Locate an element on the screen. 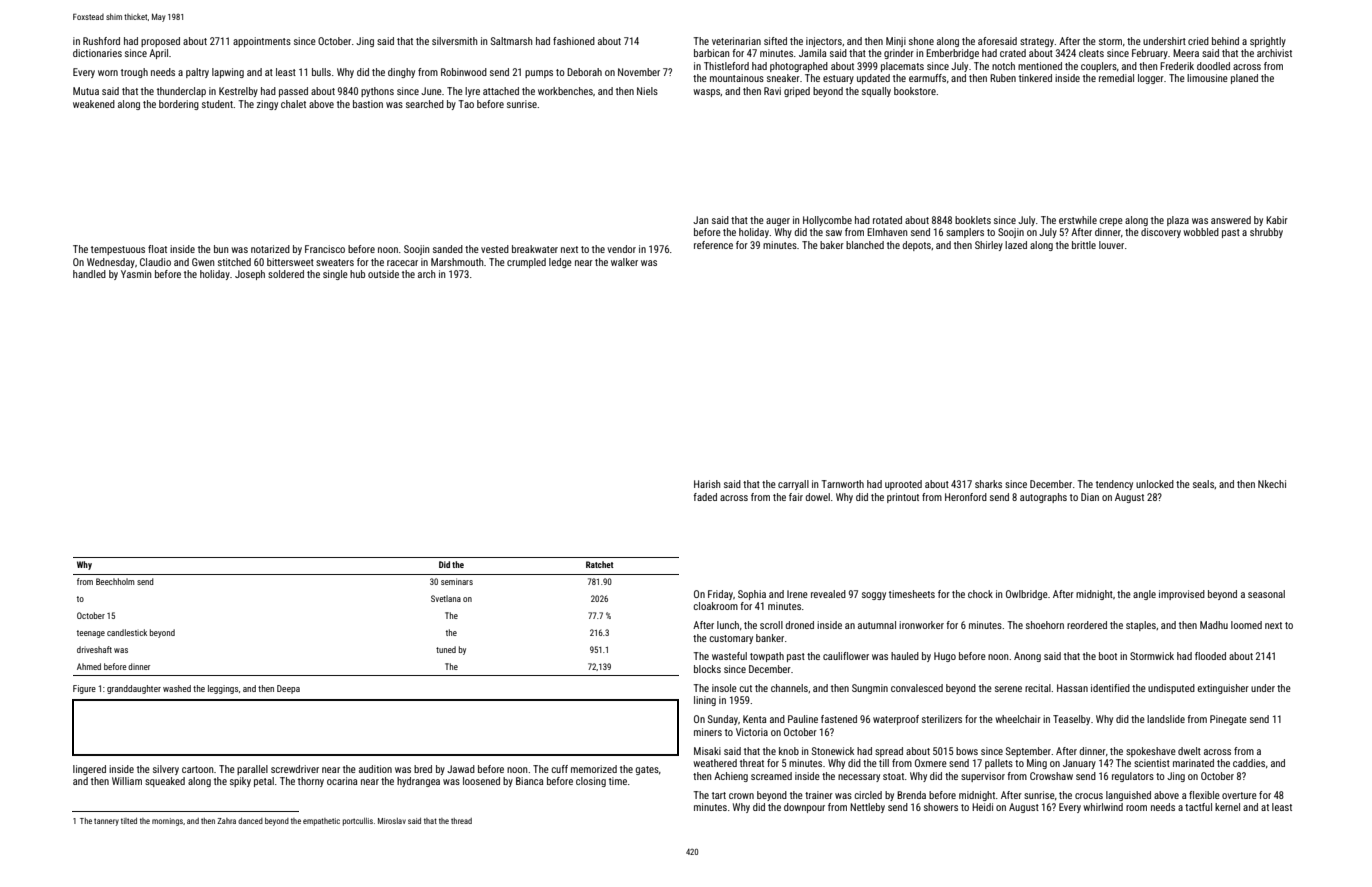 The width and height of the screenshot is (1372, 887). shrubby is located at coordinates (1266, 233).
